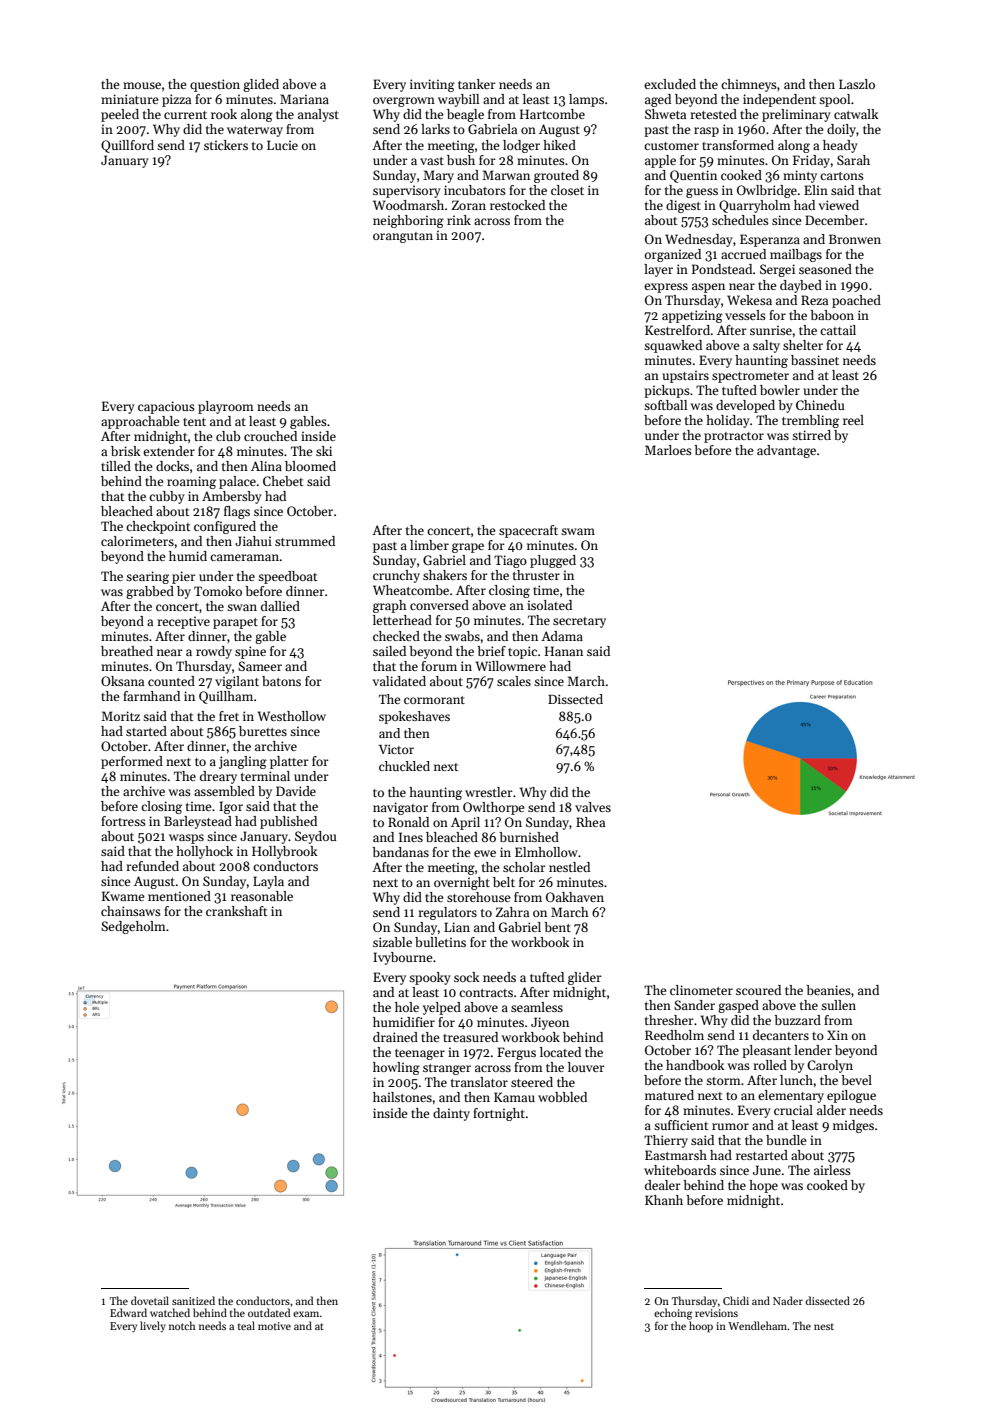 The height and width of the document is (1426, 985). What do you see at coordinates (274, 1326) in the document?
I see `motive` at bounding box center [274, 1326].
